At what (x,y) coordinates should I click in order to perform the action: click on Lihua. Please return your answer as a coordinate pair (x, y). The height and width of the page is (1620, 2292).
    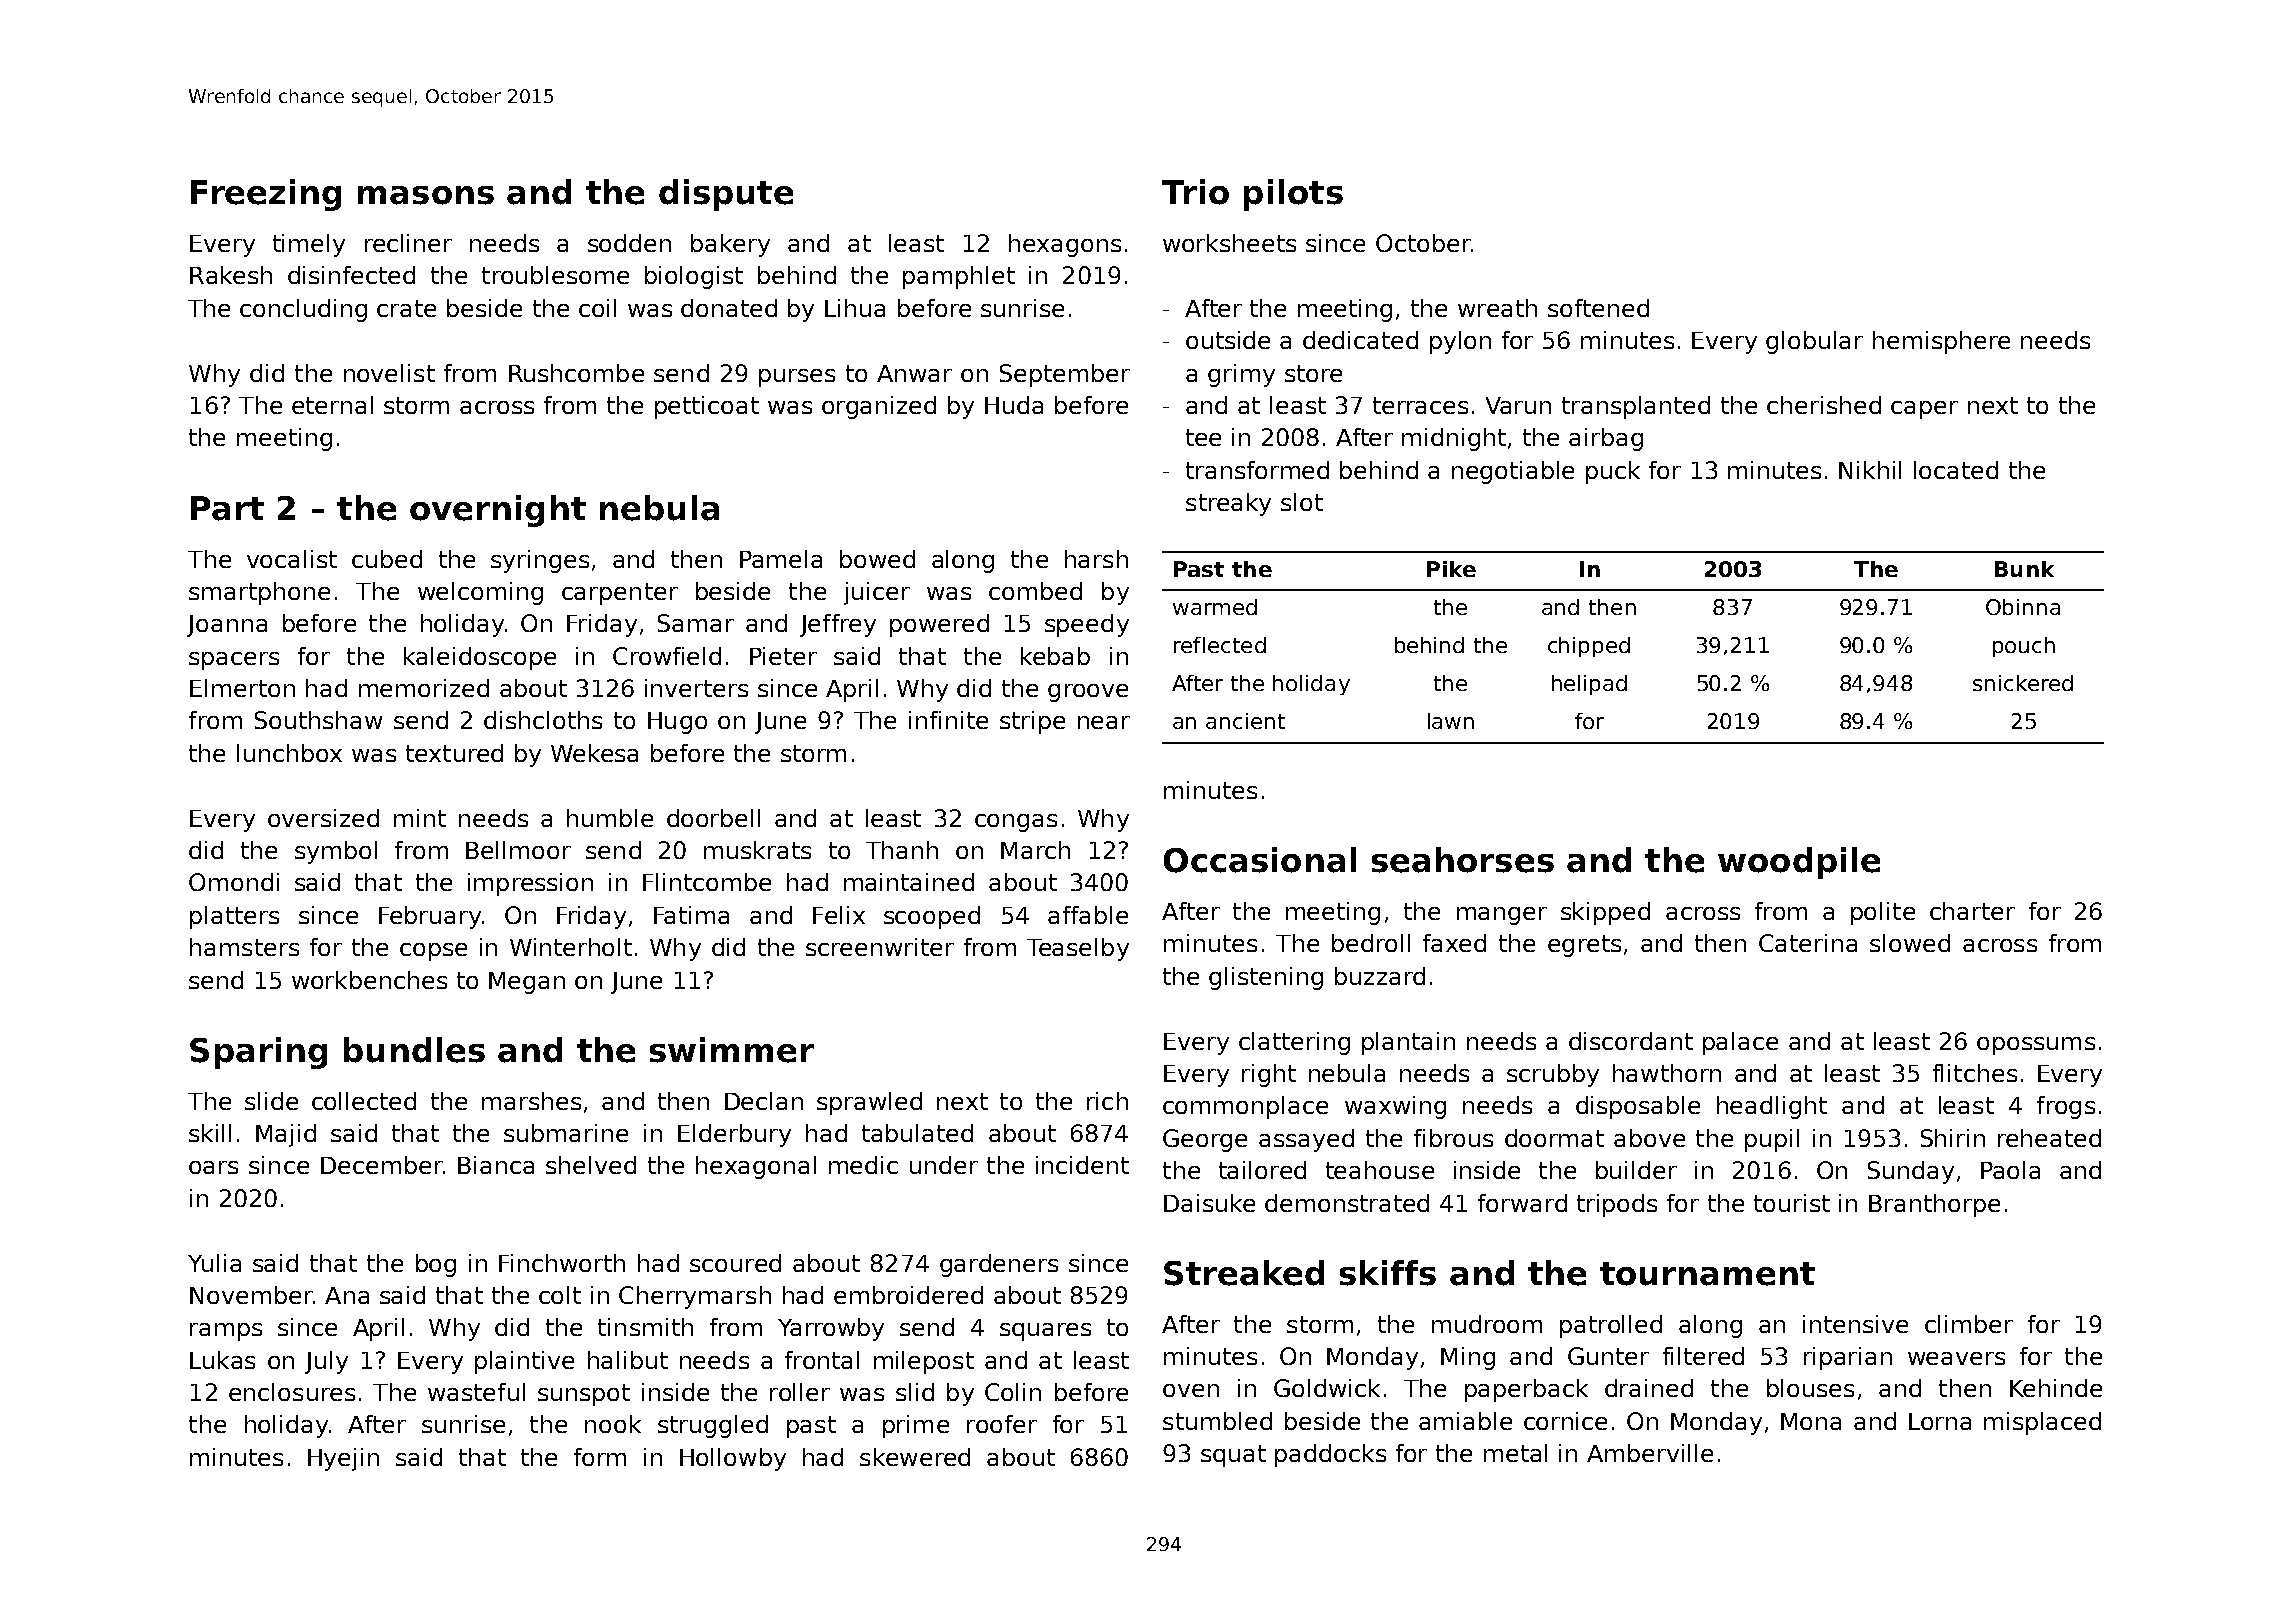
    Looking at the image, I should click on (855, 308).
